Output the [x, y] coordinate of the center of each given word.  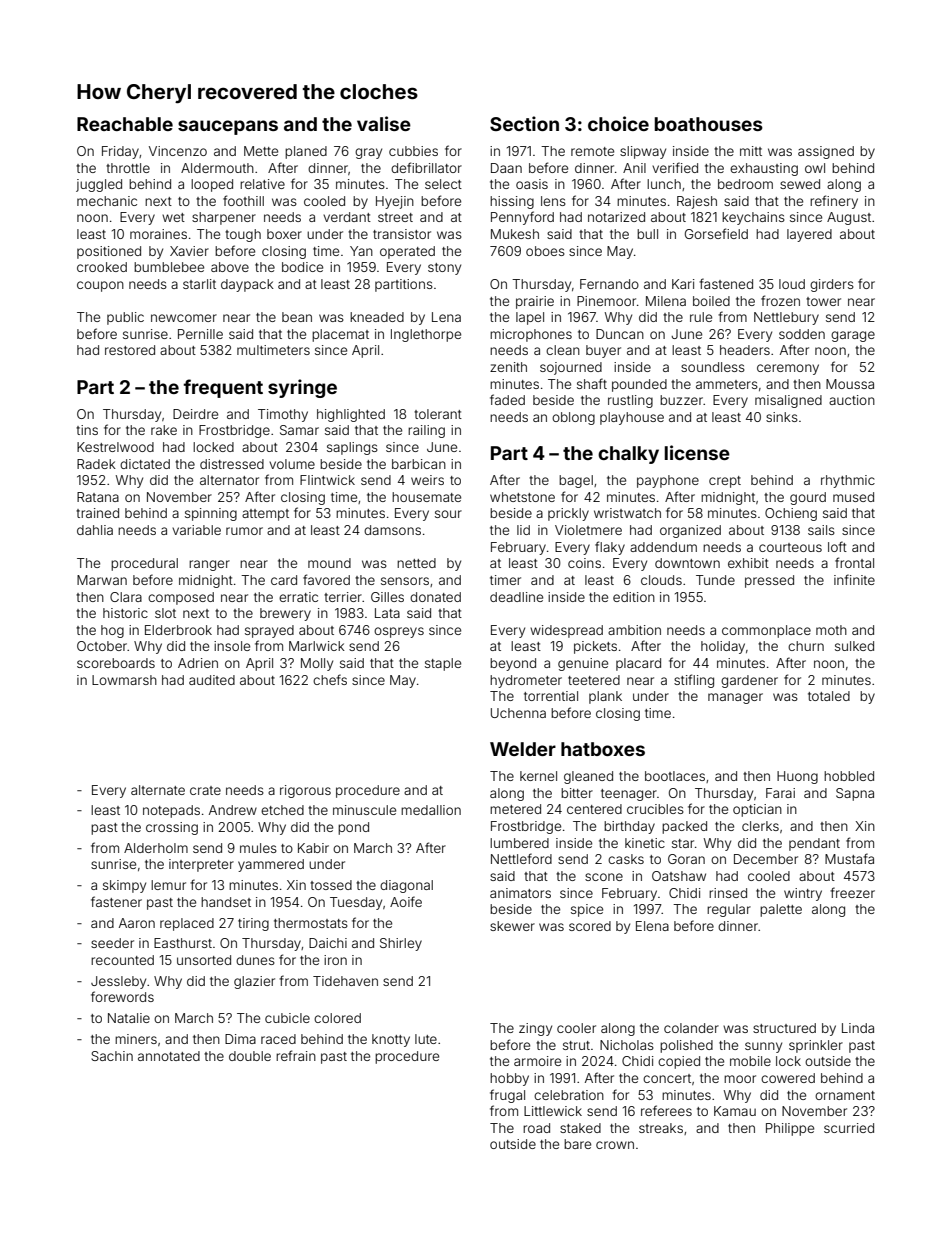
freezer [852, 892]
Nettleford [521, 858]
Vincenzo [178, 151]
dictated [145, 464]
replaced [187, 924]
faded [507, 399]
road [536, 1128]
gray [368, 153]
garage [853, 336]
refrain [296, 1055]
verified [675, 167]
